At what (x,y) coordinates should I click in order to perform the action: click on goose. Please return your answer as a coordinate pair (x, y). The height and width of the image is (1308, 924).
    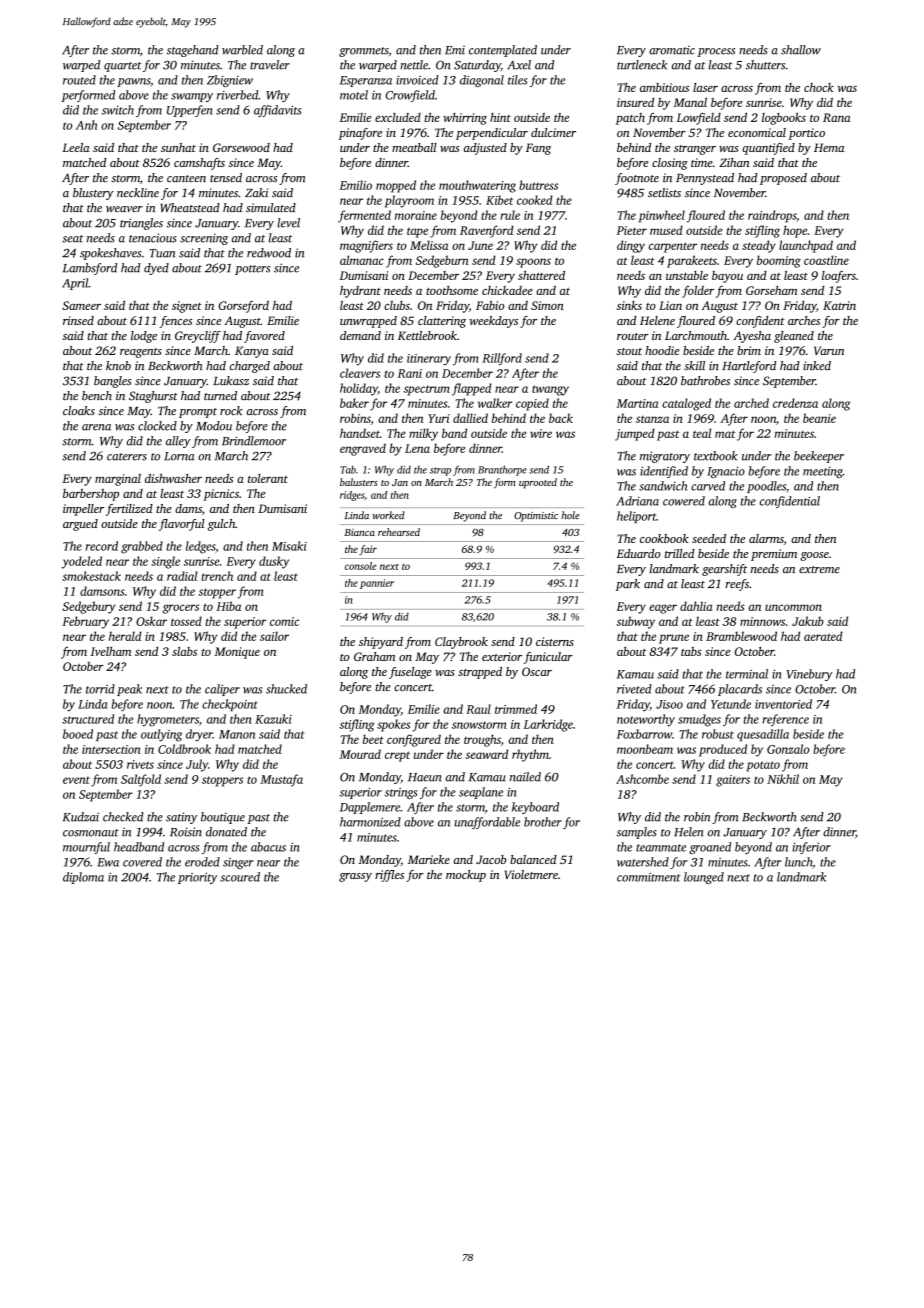
    Looking at the image, I should click on (814, 556).
